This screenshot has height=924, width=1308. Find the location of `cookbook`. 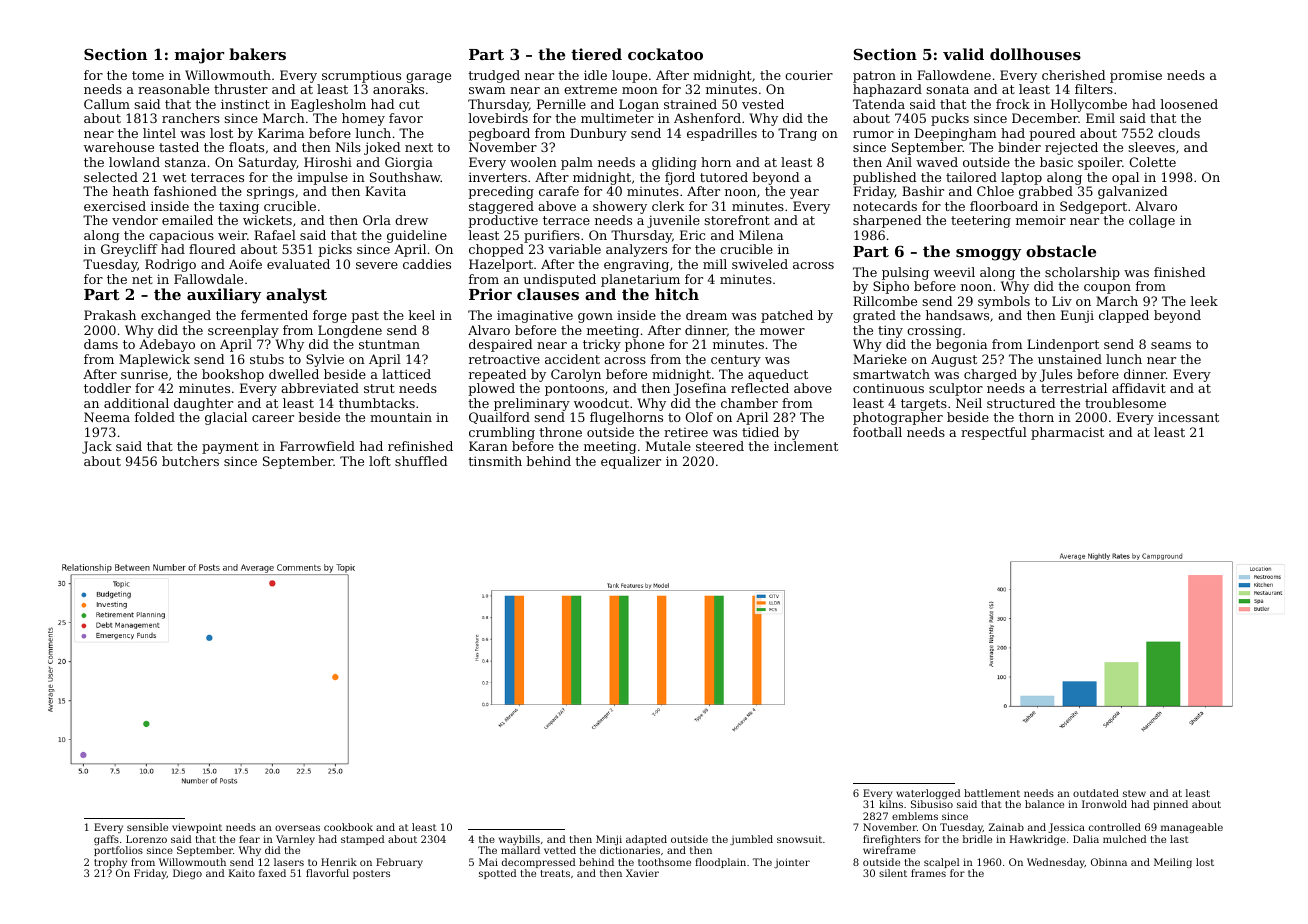

cookbook is located at coordinates (348, 827).
